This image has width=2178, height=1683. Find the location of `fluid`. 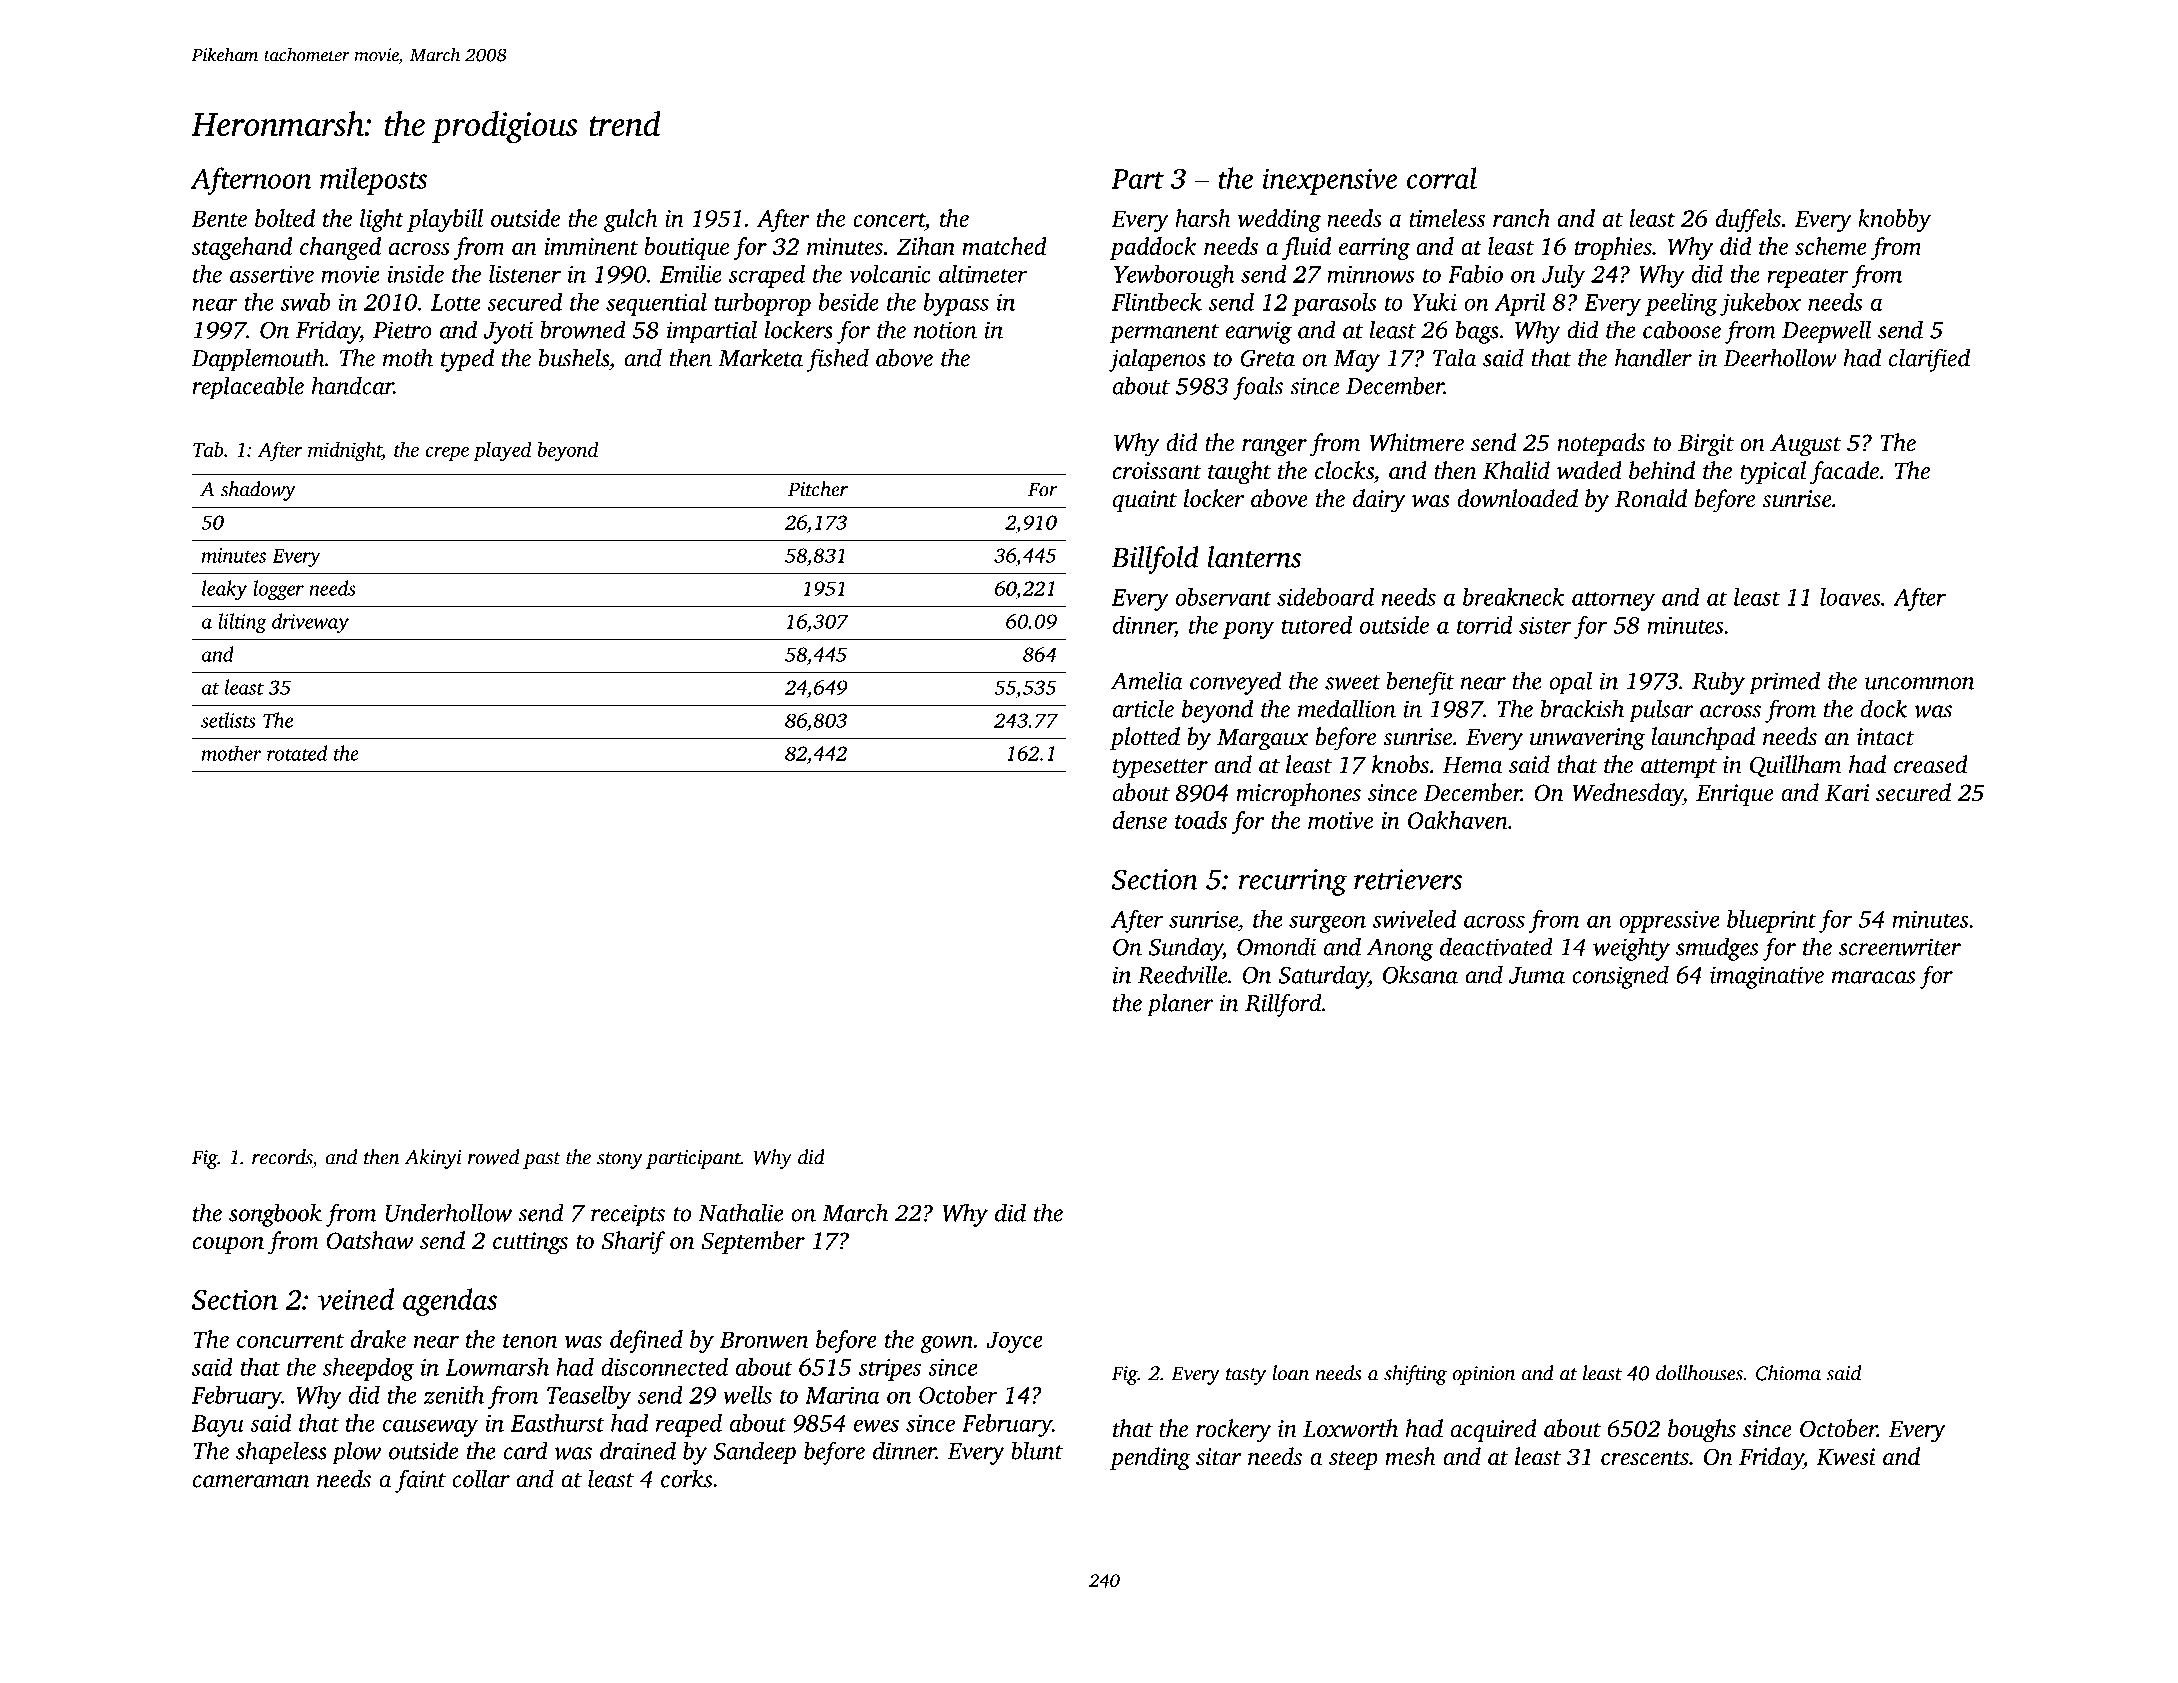

fluid is located at coordinates (1306, 248).
